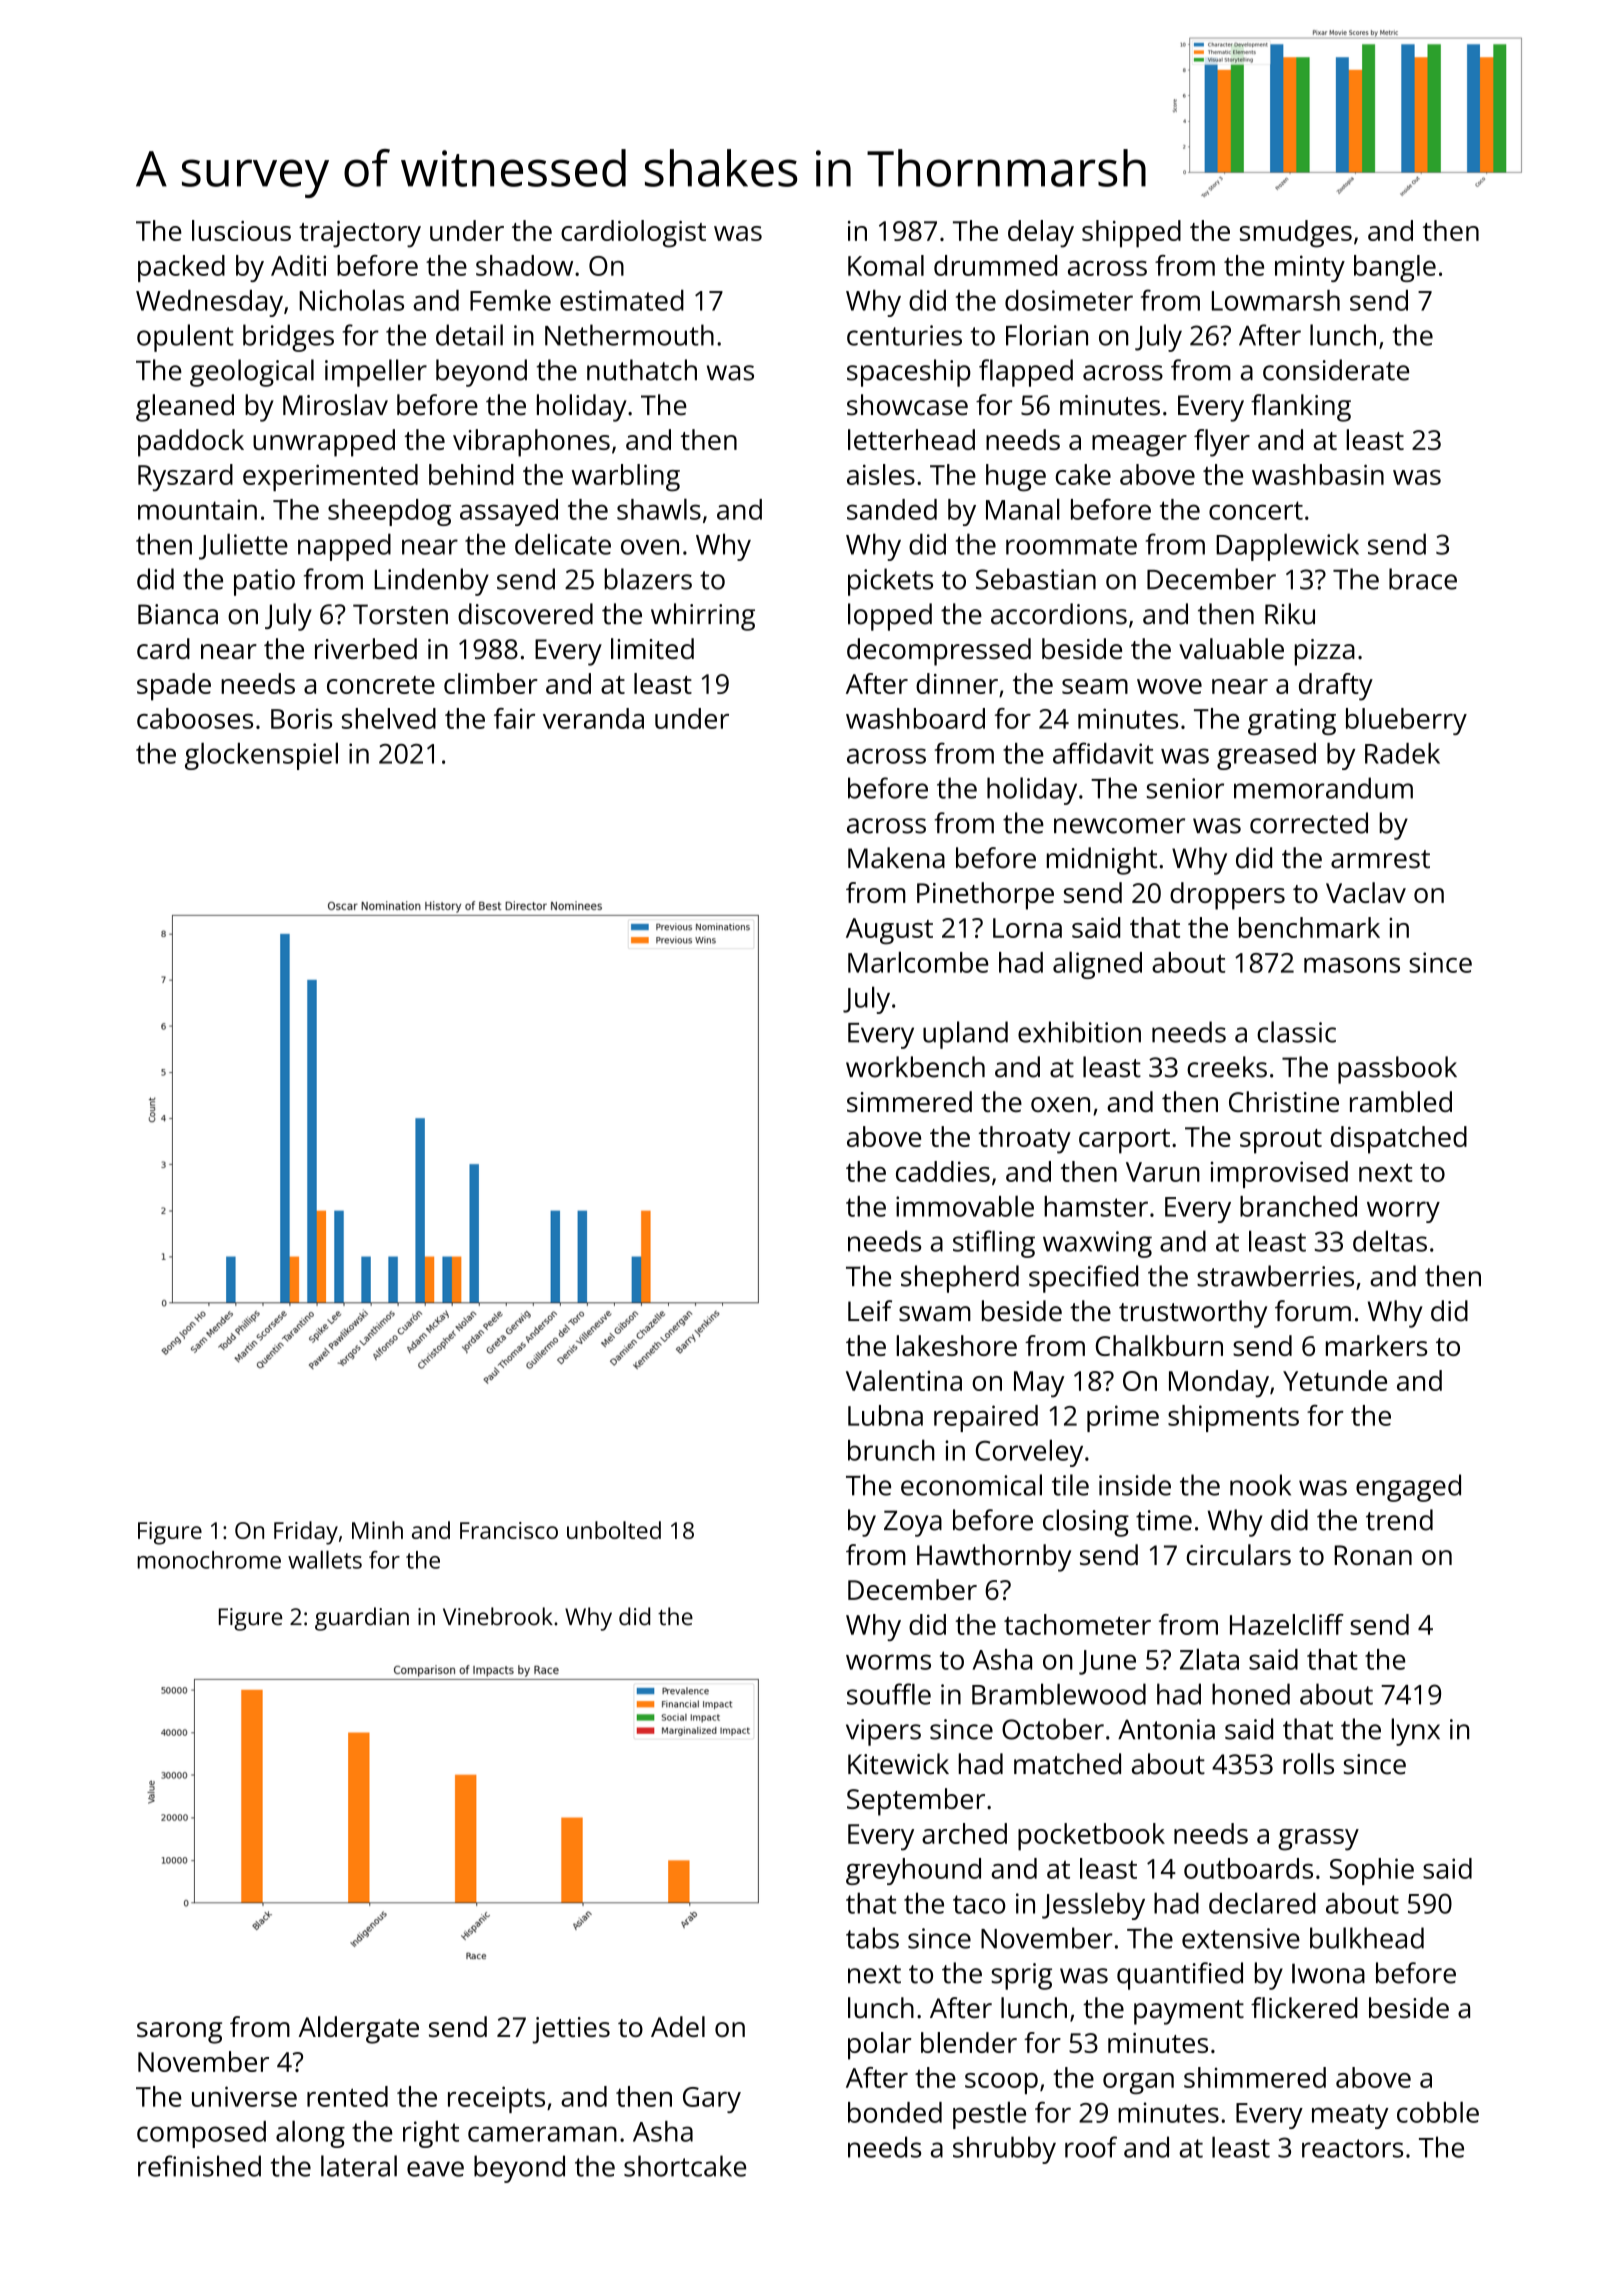 The height and width of the screenshot is (2292, 1620). I want to click on napped, so click(344, 547).
